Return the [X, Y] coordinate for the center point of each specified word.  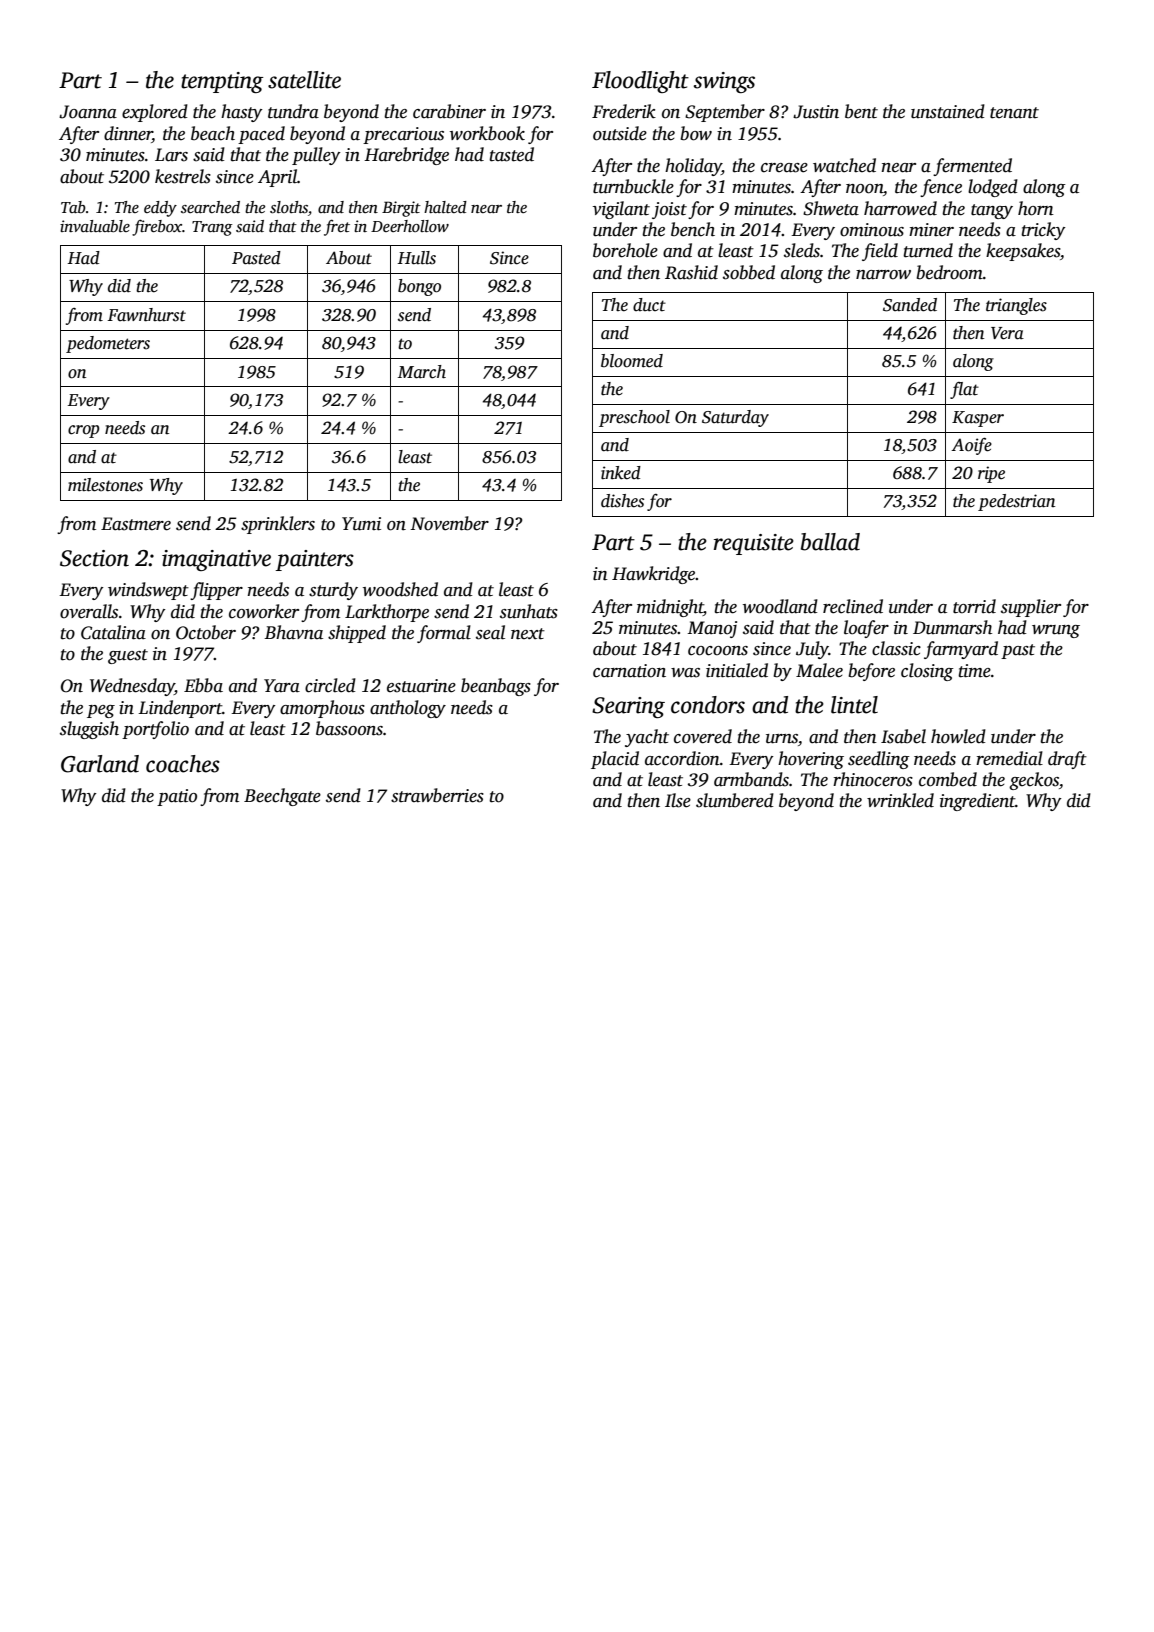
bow [696, 133]
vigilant [621, 210]
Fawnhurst [146, 315]
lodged [993, 188]
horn [1036, 208]
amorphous [322, 709]
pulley [316, 156]
